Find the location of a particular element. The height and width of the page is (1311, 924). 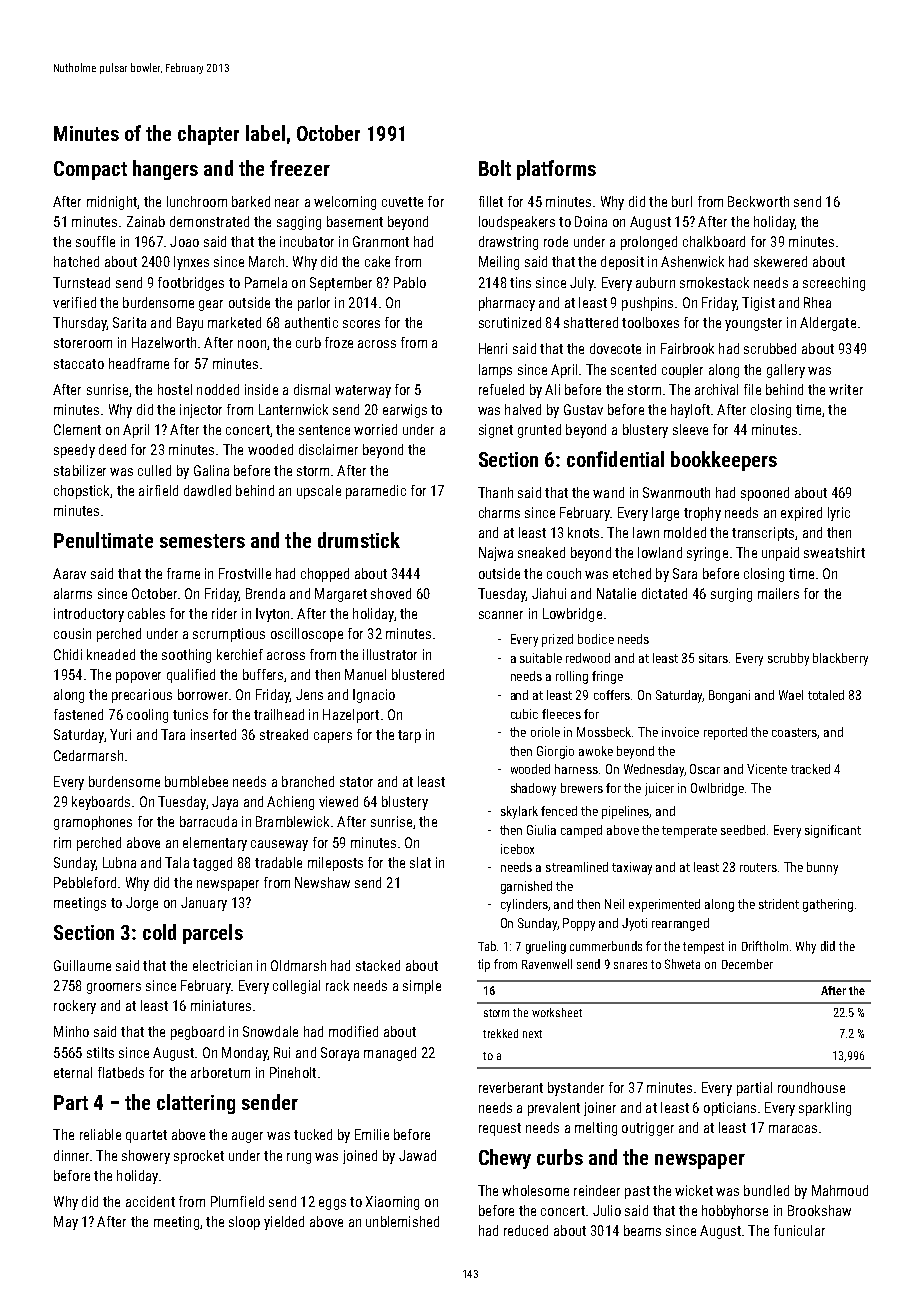

introductory is located at coordinates (89, 615).
